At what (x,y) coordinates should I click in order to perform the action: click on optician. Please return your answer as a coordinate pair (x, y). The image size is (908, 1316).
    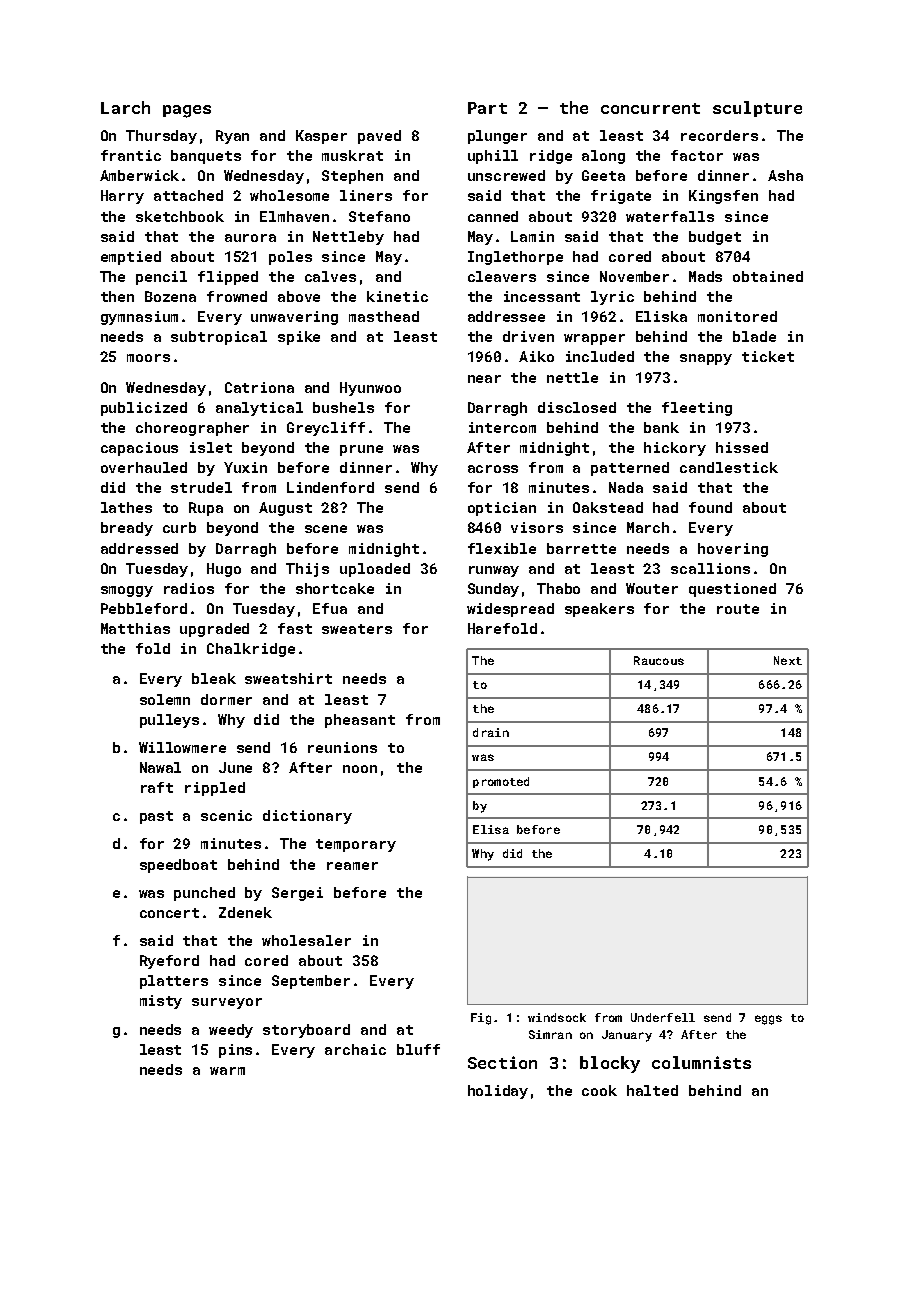
    Looking at the image, I should click on (502, 509).
